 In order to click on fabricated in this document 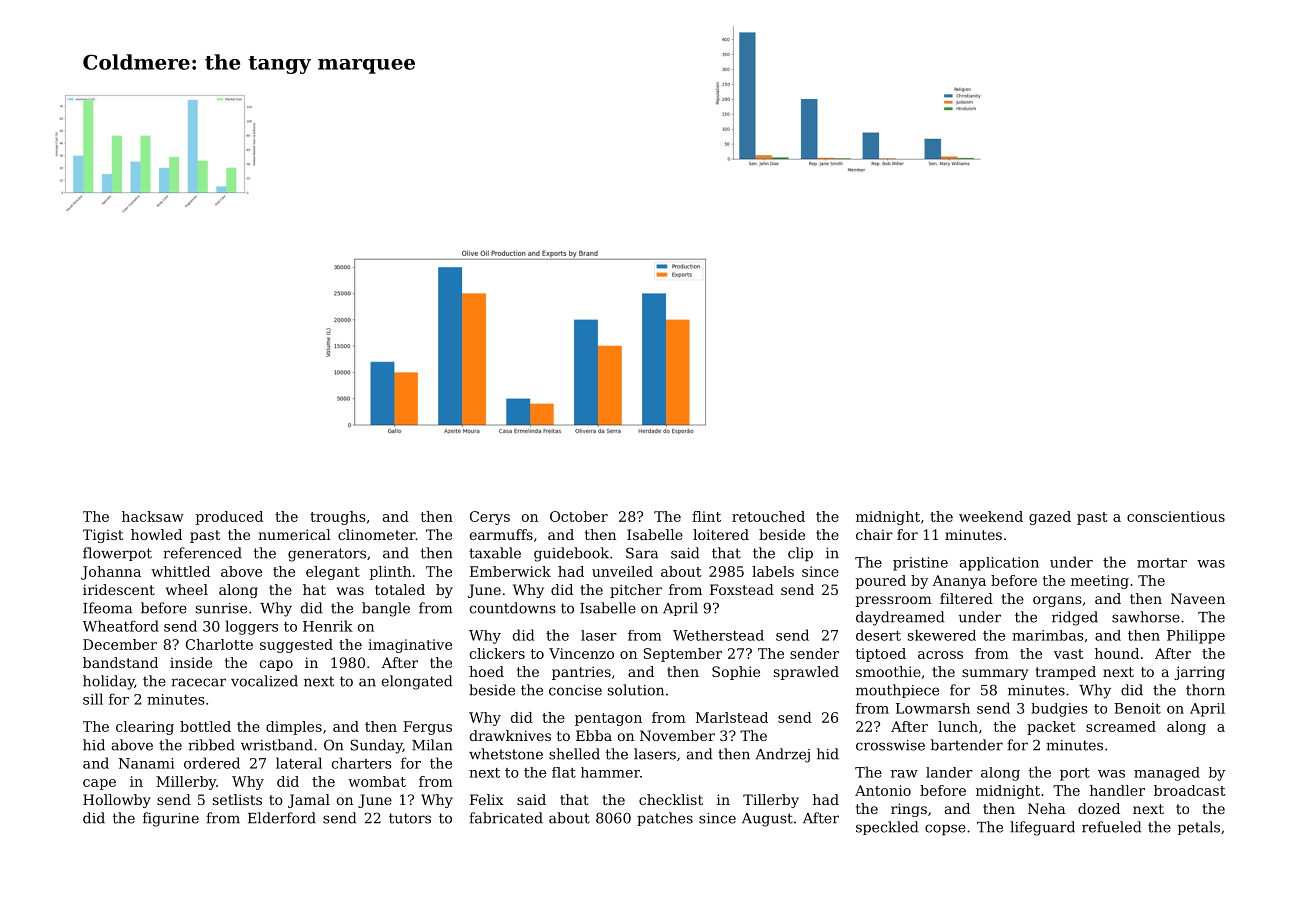, I will do `click(506, 818)`.
